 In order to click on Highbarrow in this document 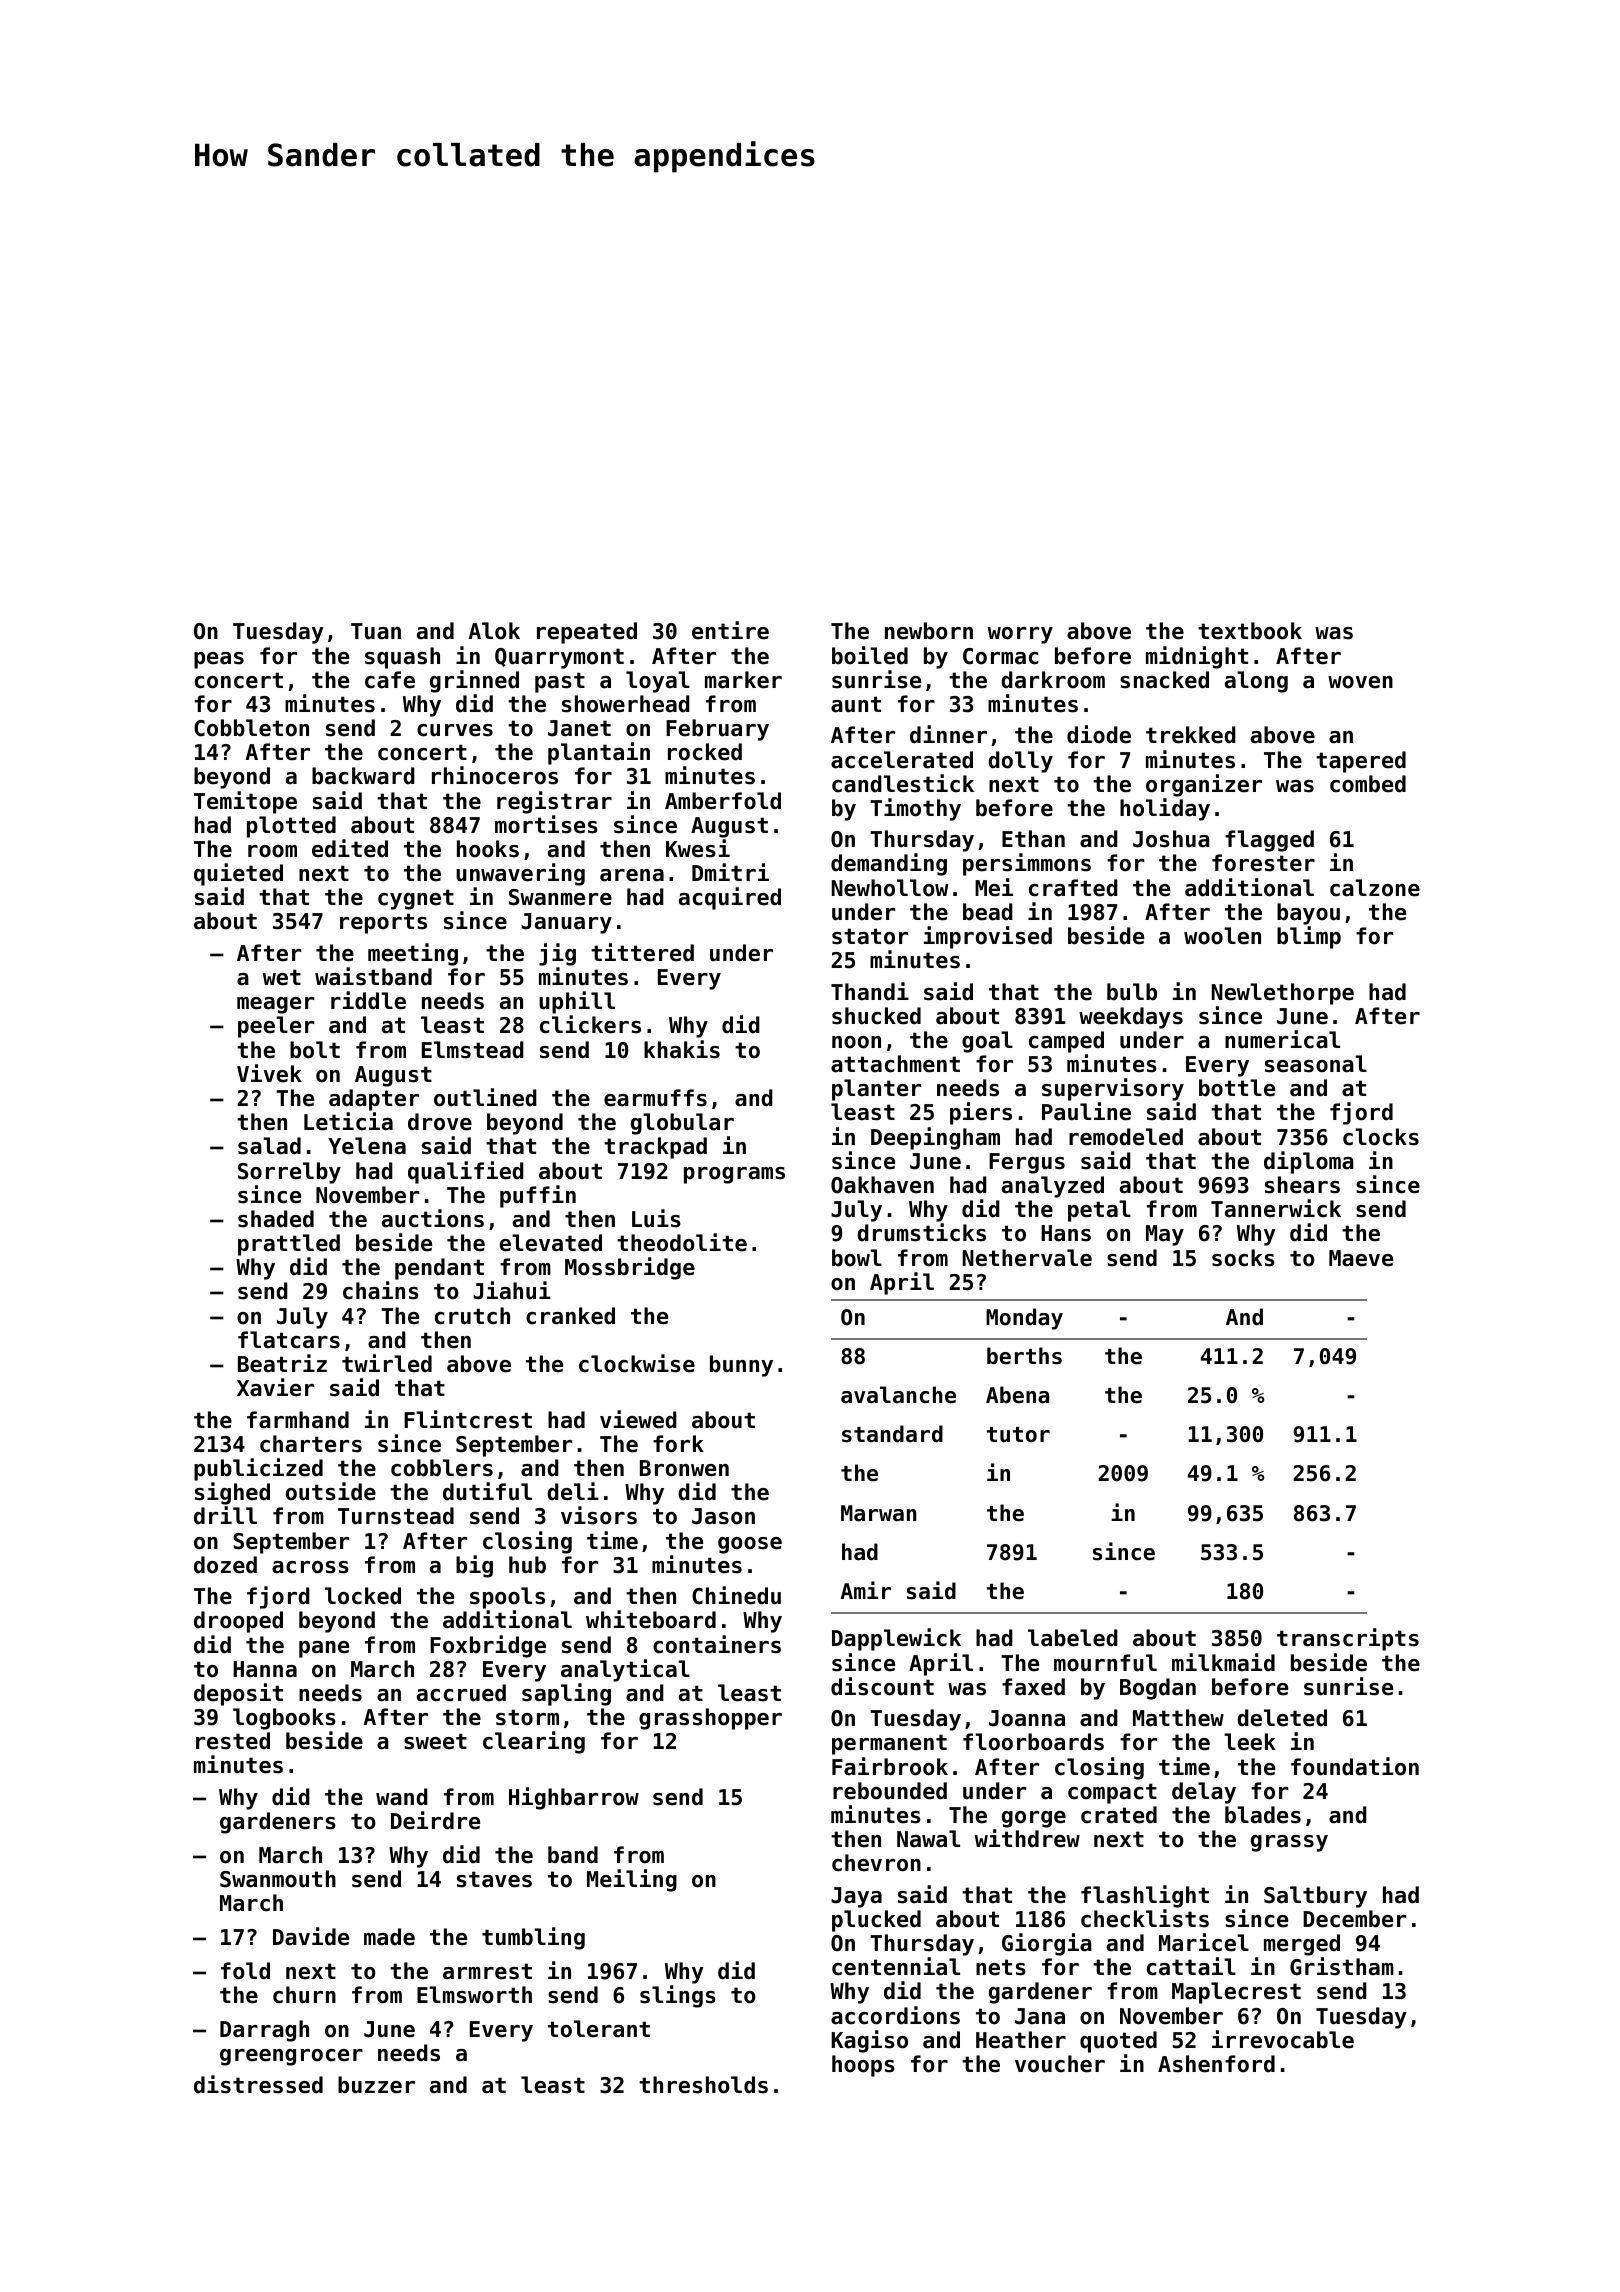, I will do `click(574, 1798)`.
